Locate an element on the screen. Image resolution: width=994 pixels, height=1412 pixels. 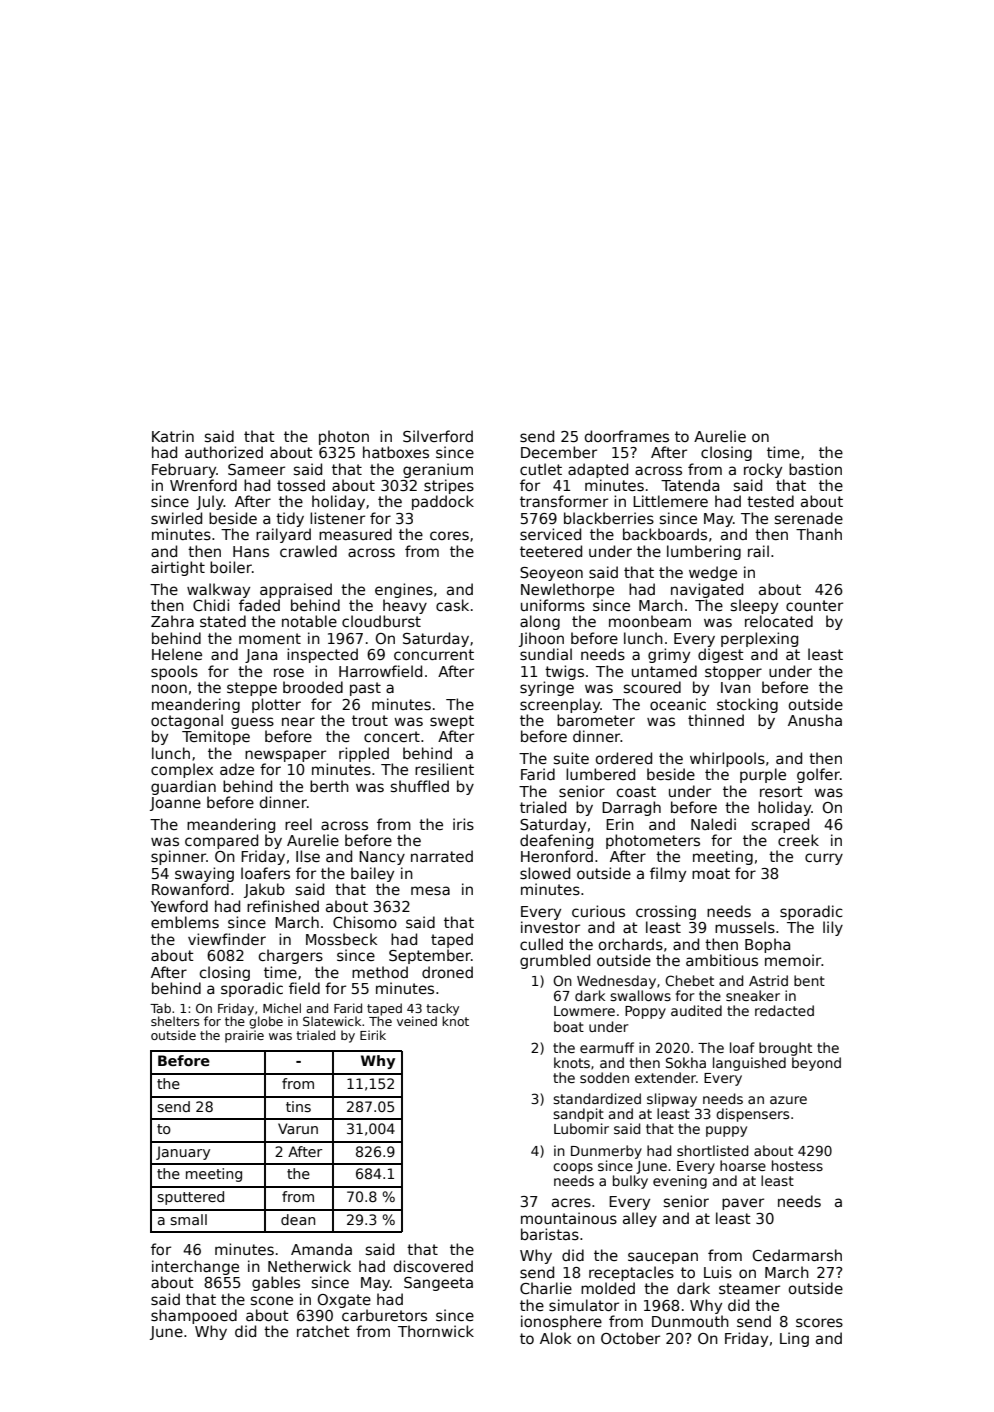
deafening is located at coordinates (556, 841).
